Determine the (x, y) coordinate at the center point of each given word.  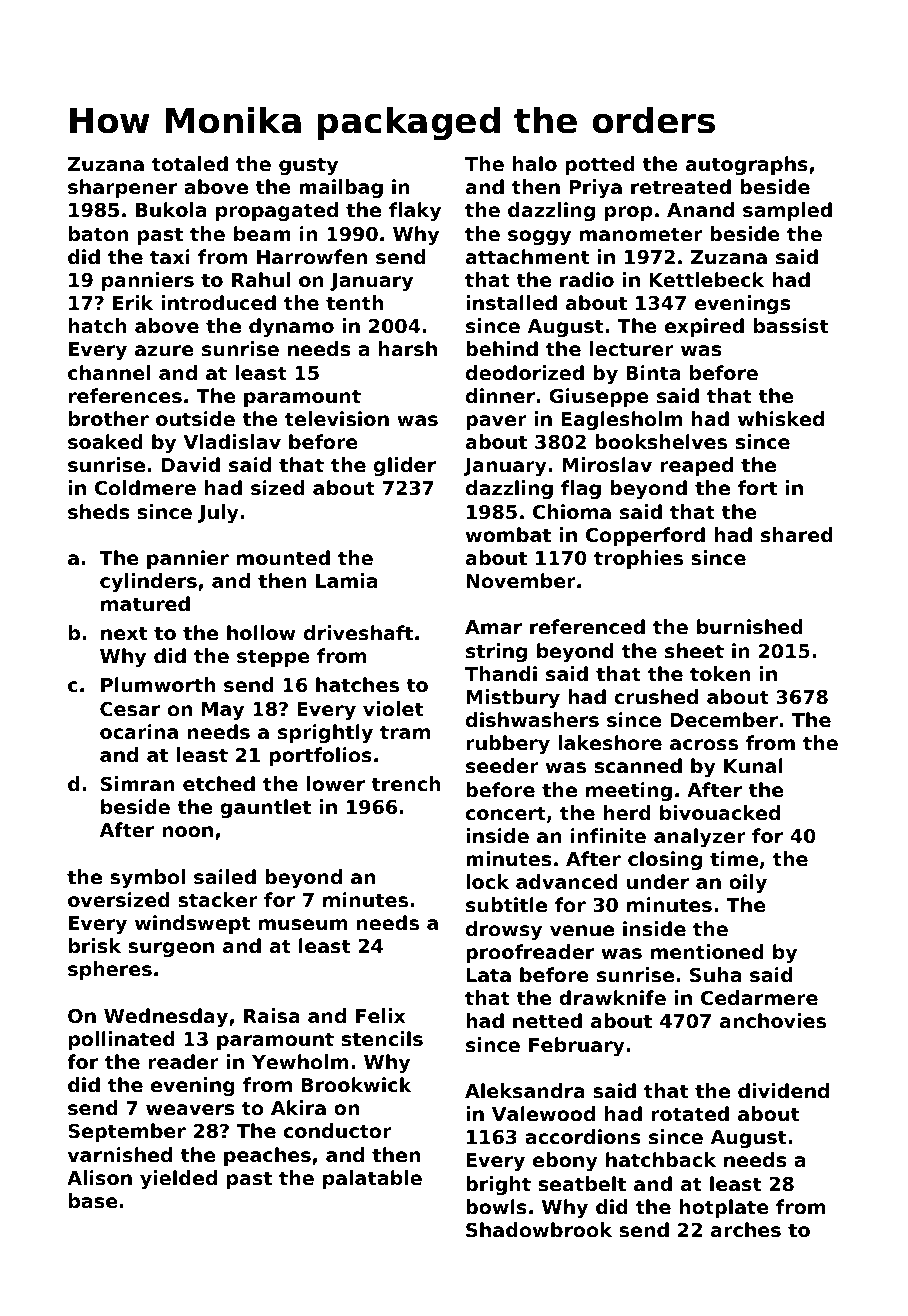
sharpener (122, 188)
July (218, 513)
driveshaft (358, 633)
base (93, 1201)
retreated (681, 186)
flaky (415, 211)
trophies (638, 559)
